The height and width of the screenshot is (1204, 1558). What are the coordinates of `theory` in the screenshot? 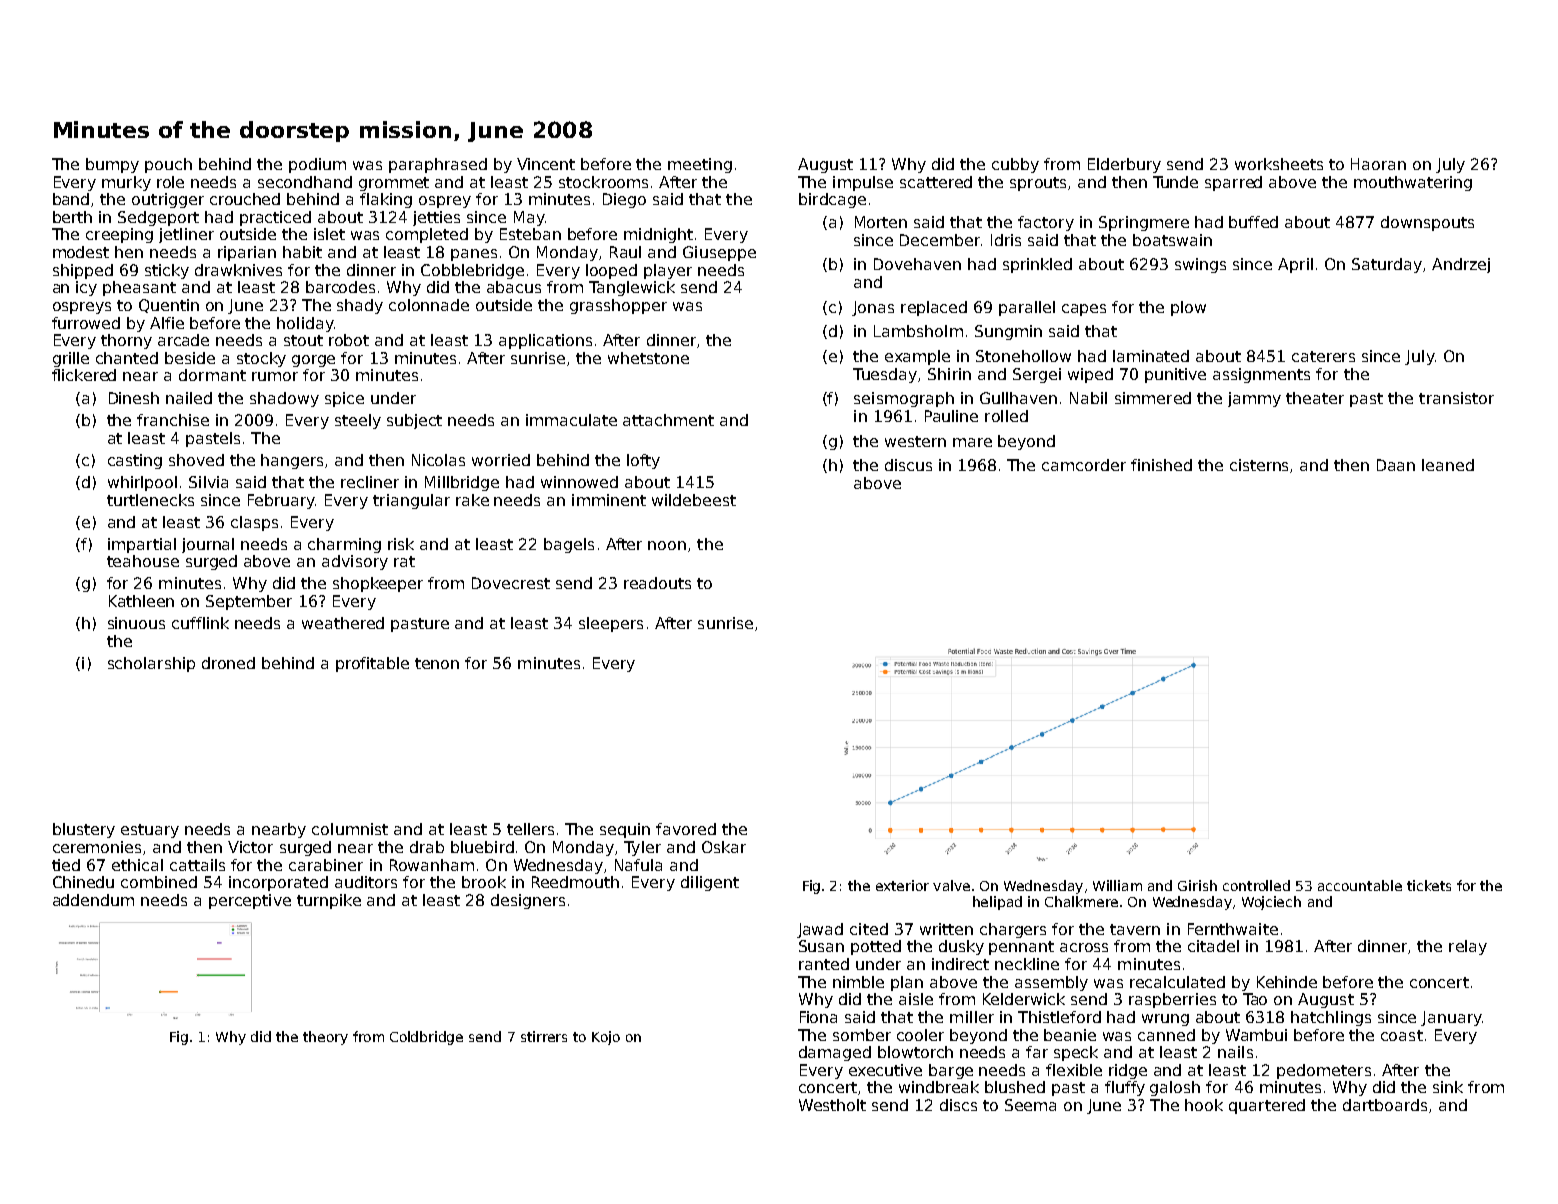 It's located at (325, 1038).
